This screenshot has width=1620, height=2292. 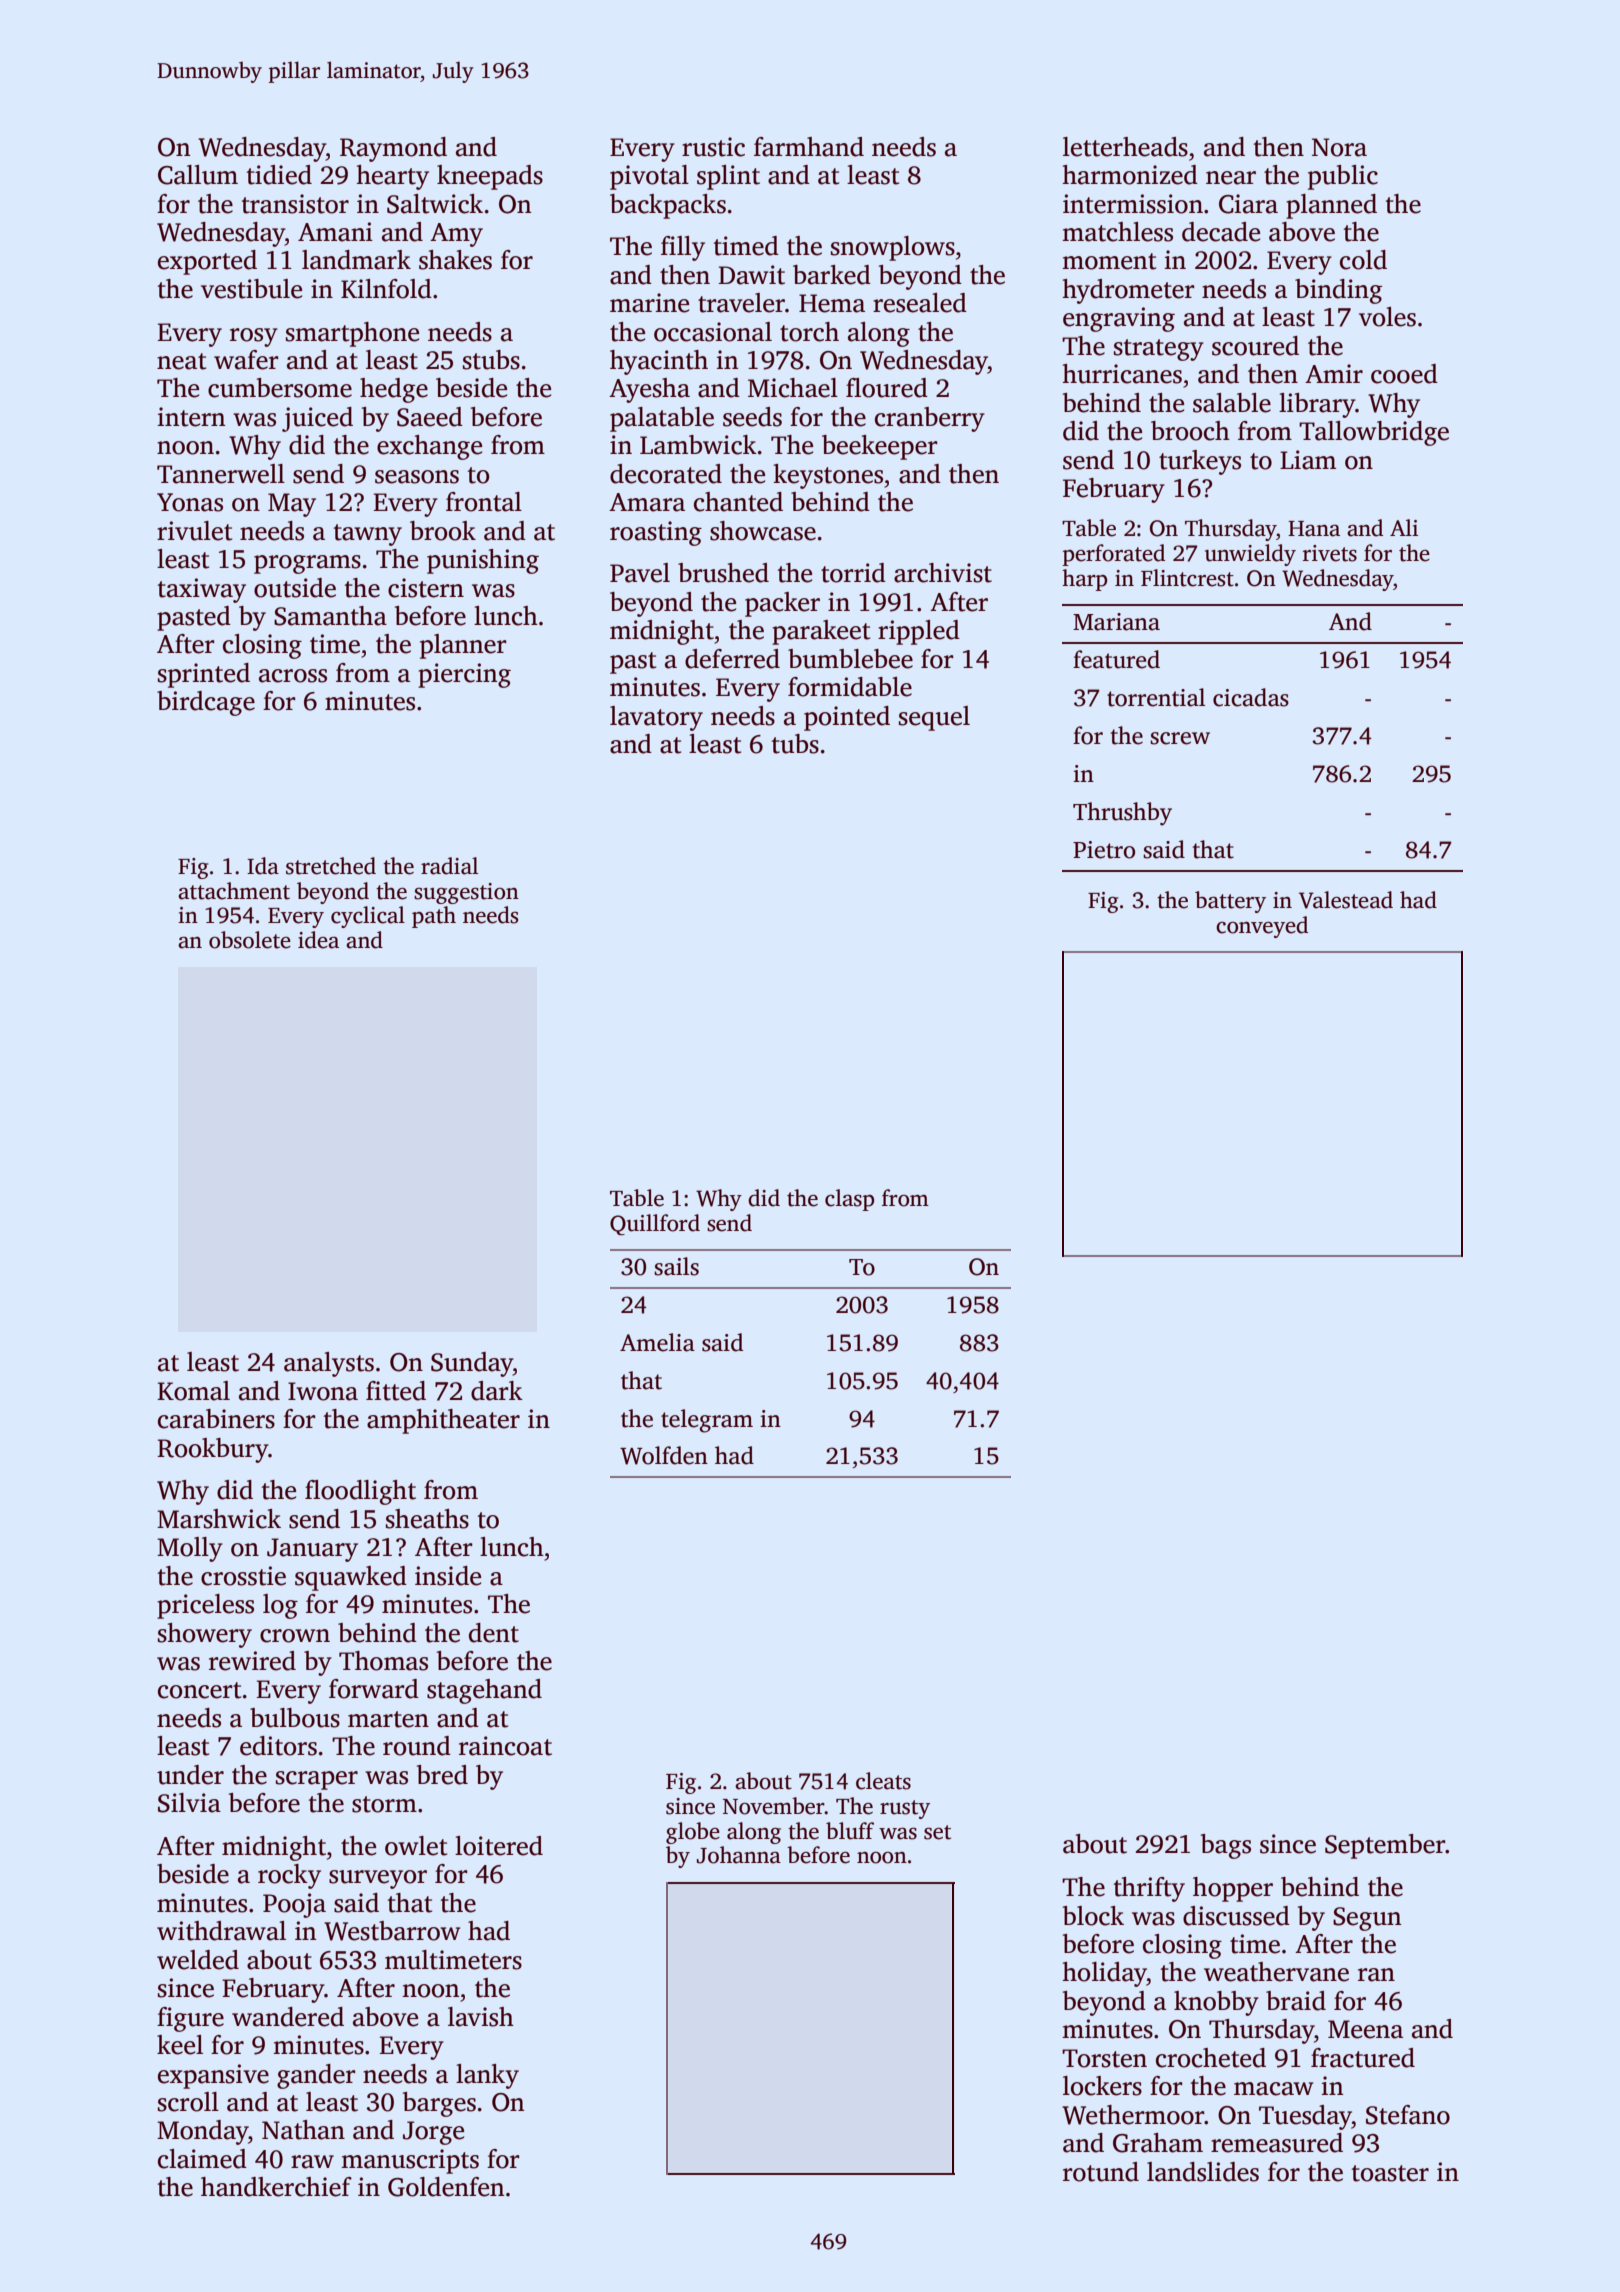 What do you see at coordinates (1390, 2173) in the screenshot?
I see `toaster` at bounding box center [1390, 2173].
